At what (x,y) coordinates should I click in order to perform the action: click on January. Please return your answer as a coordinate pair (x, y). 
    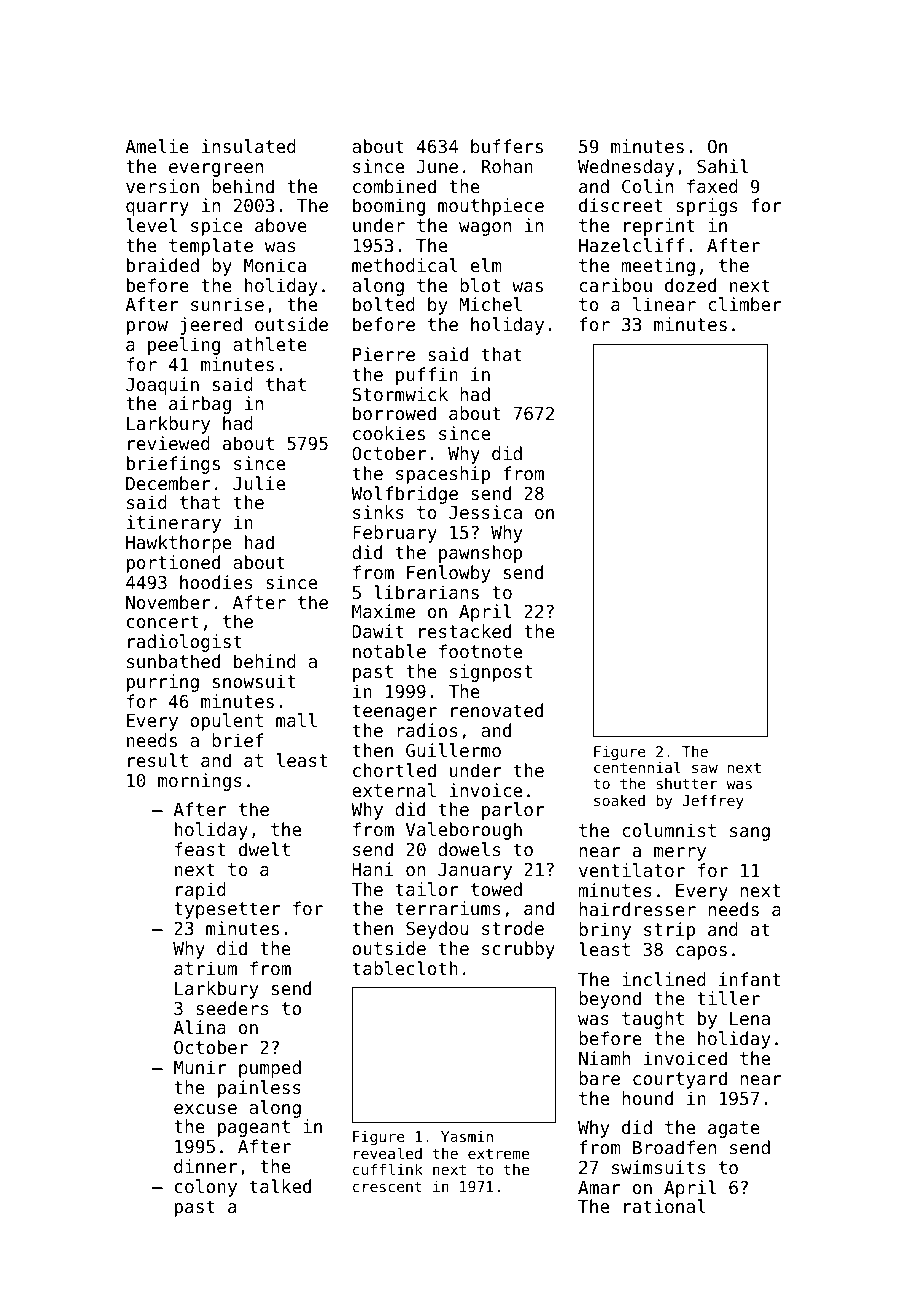
    Looking at the image, I should click on (475, 871).
